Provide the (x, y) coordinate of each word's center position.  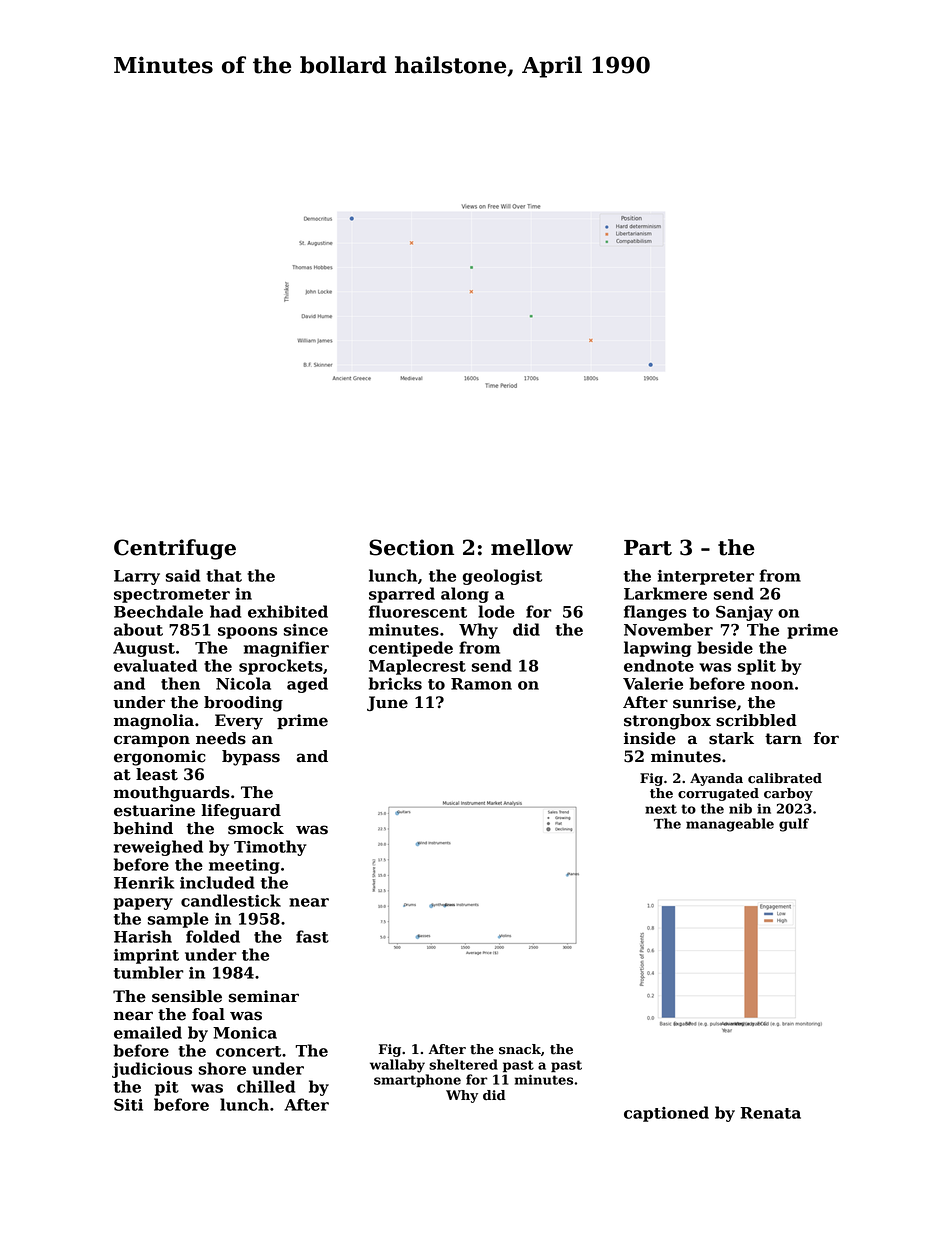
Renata (770, 1113)
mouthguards (172, 794)
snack (520, 1049)
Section (411, 547)
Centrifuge (175, 549)
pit (167, 1088)
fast (312, 936)
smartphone (417, 1080)
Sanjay (744, 613)
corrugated (718, 794)
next (661, 809)
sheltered (463, 1064)
